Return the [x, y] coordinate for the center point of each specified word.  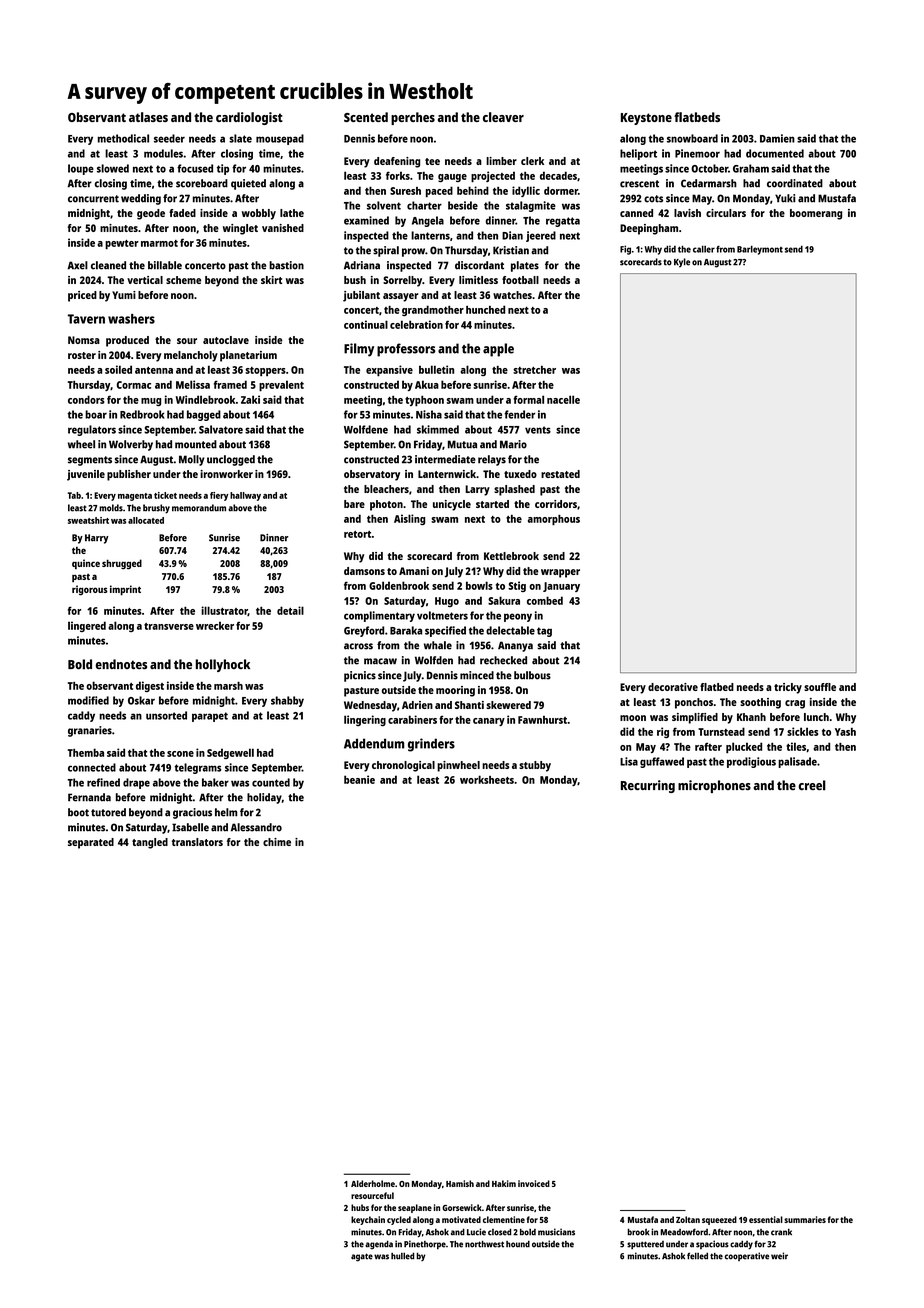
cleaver [503, 117]
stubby [535, 766]
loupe [81, 169]
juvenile [86, 475]
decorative [673, 687]
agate [362, 1257]
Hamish [460, 1183]
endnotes [121, 664]
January [561, 587]
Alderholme [373, 1183]
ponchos [694, 703]
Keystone [646, 119]
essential [766, 1219]
